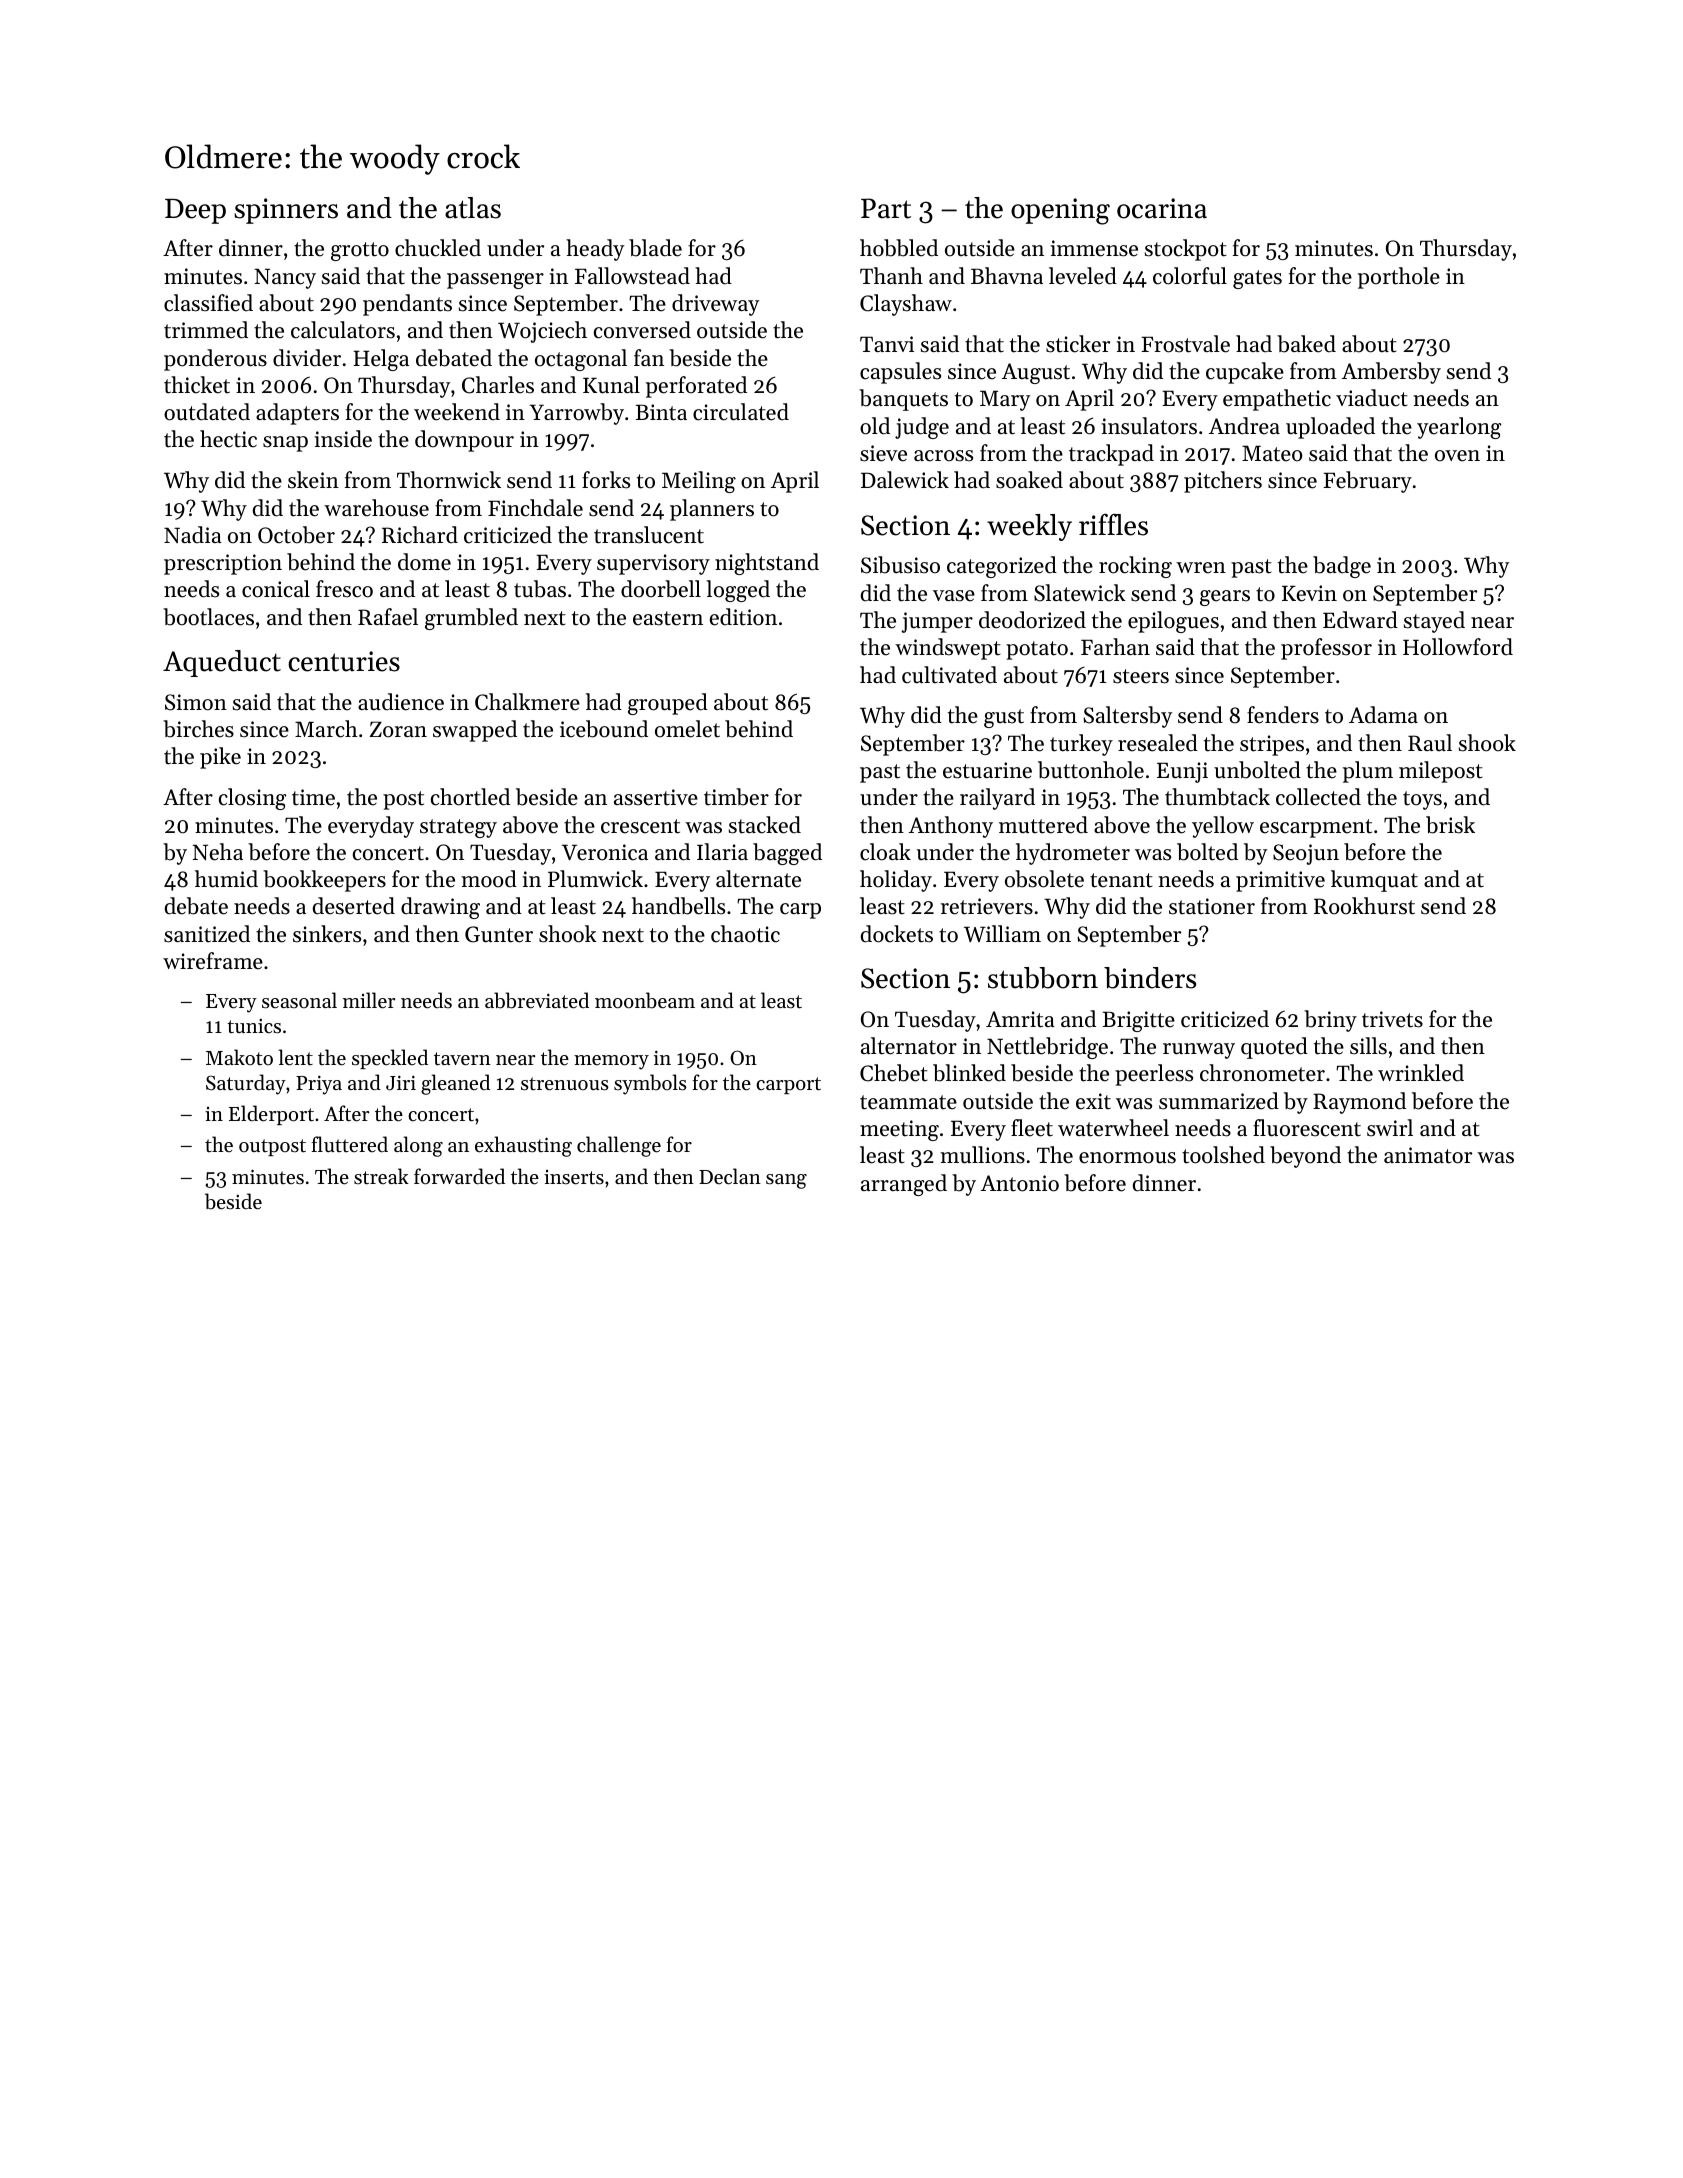 This document has width=1683, height=2178. Describe the element at coordinates (286, 211) in the document. I see `spinners` at that location.
